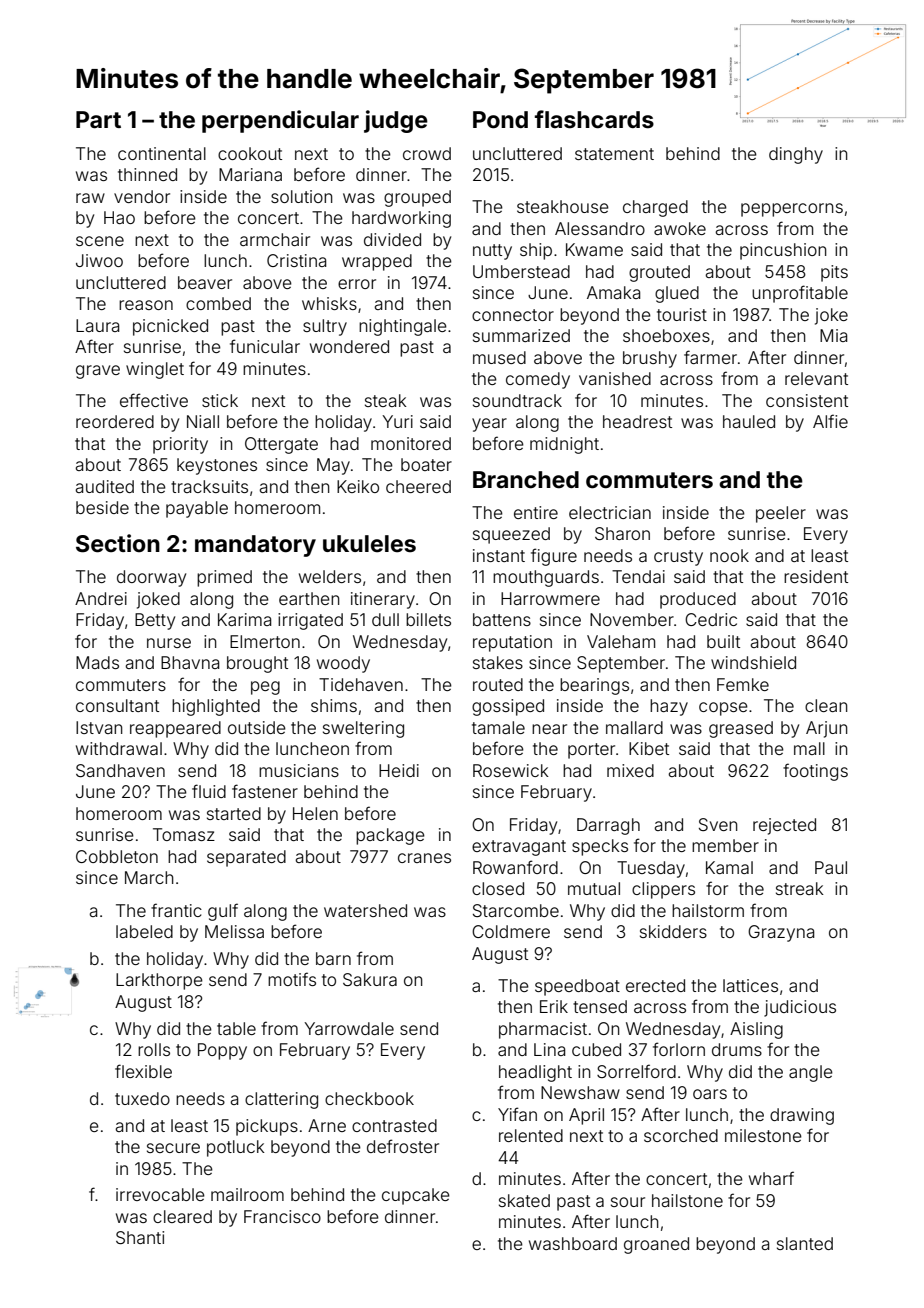 The width and height of the screenshot is (924, 1308). What do you see at coordinates (511, 931) in the screenshot?
I see `Coldmere` at bounding box center [511, 931].
